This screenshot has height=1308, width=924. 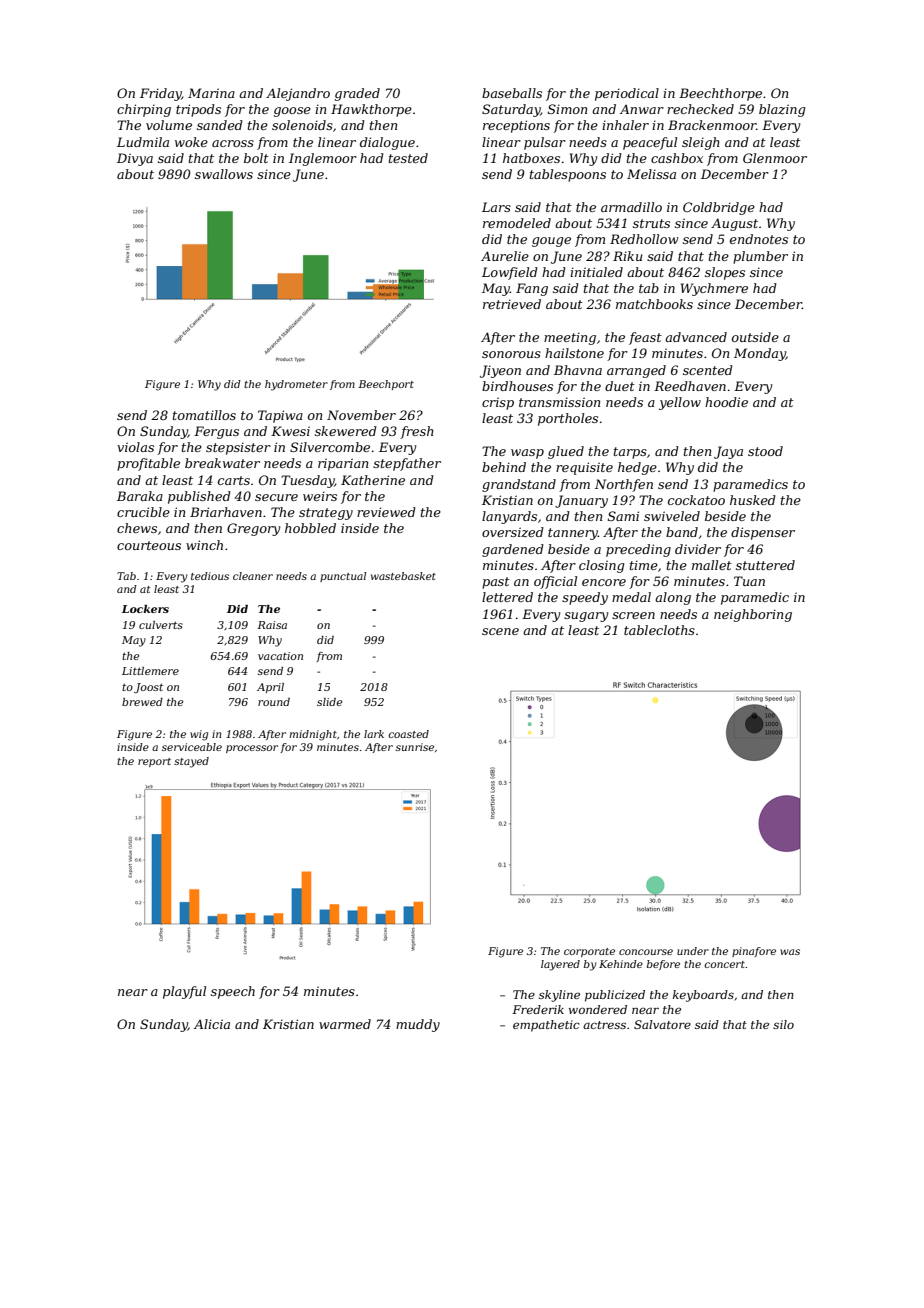 What do you see at coordinates (144, 110) in the screenshot?
I see `chirping` at bounding box center [144, 110].
